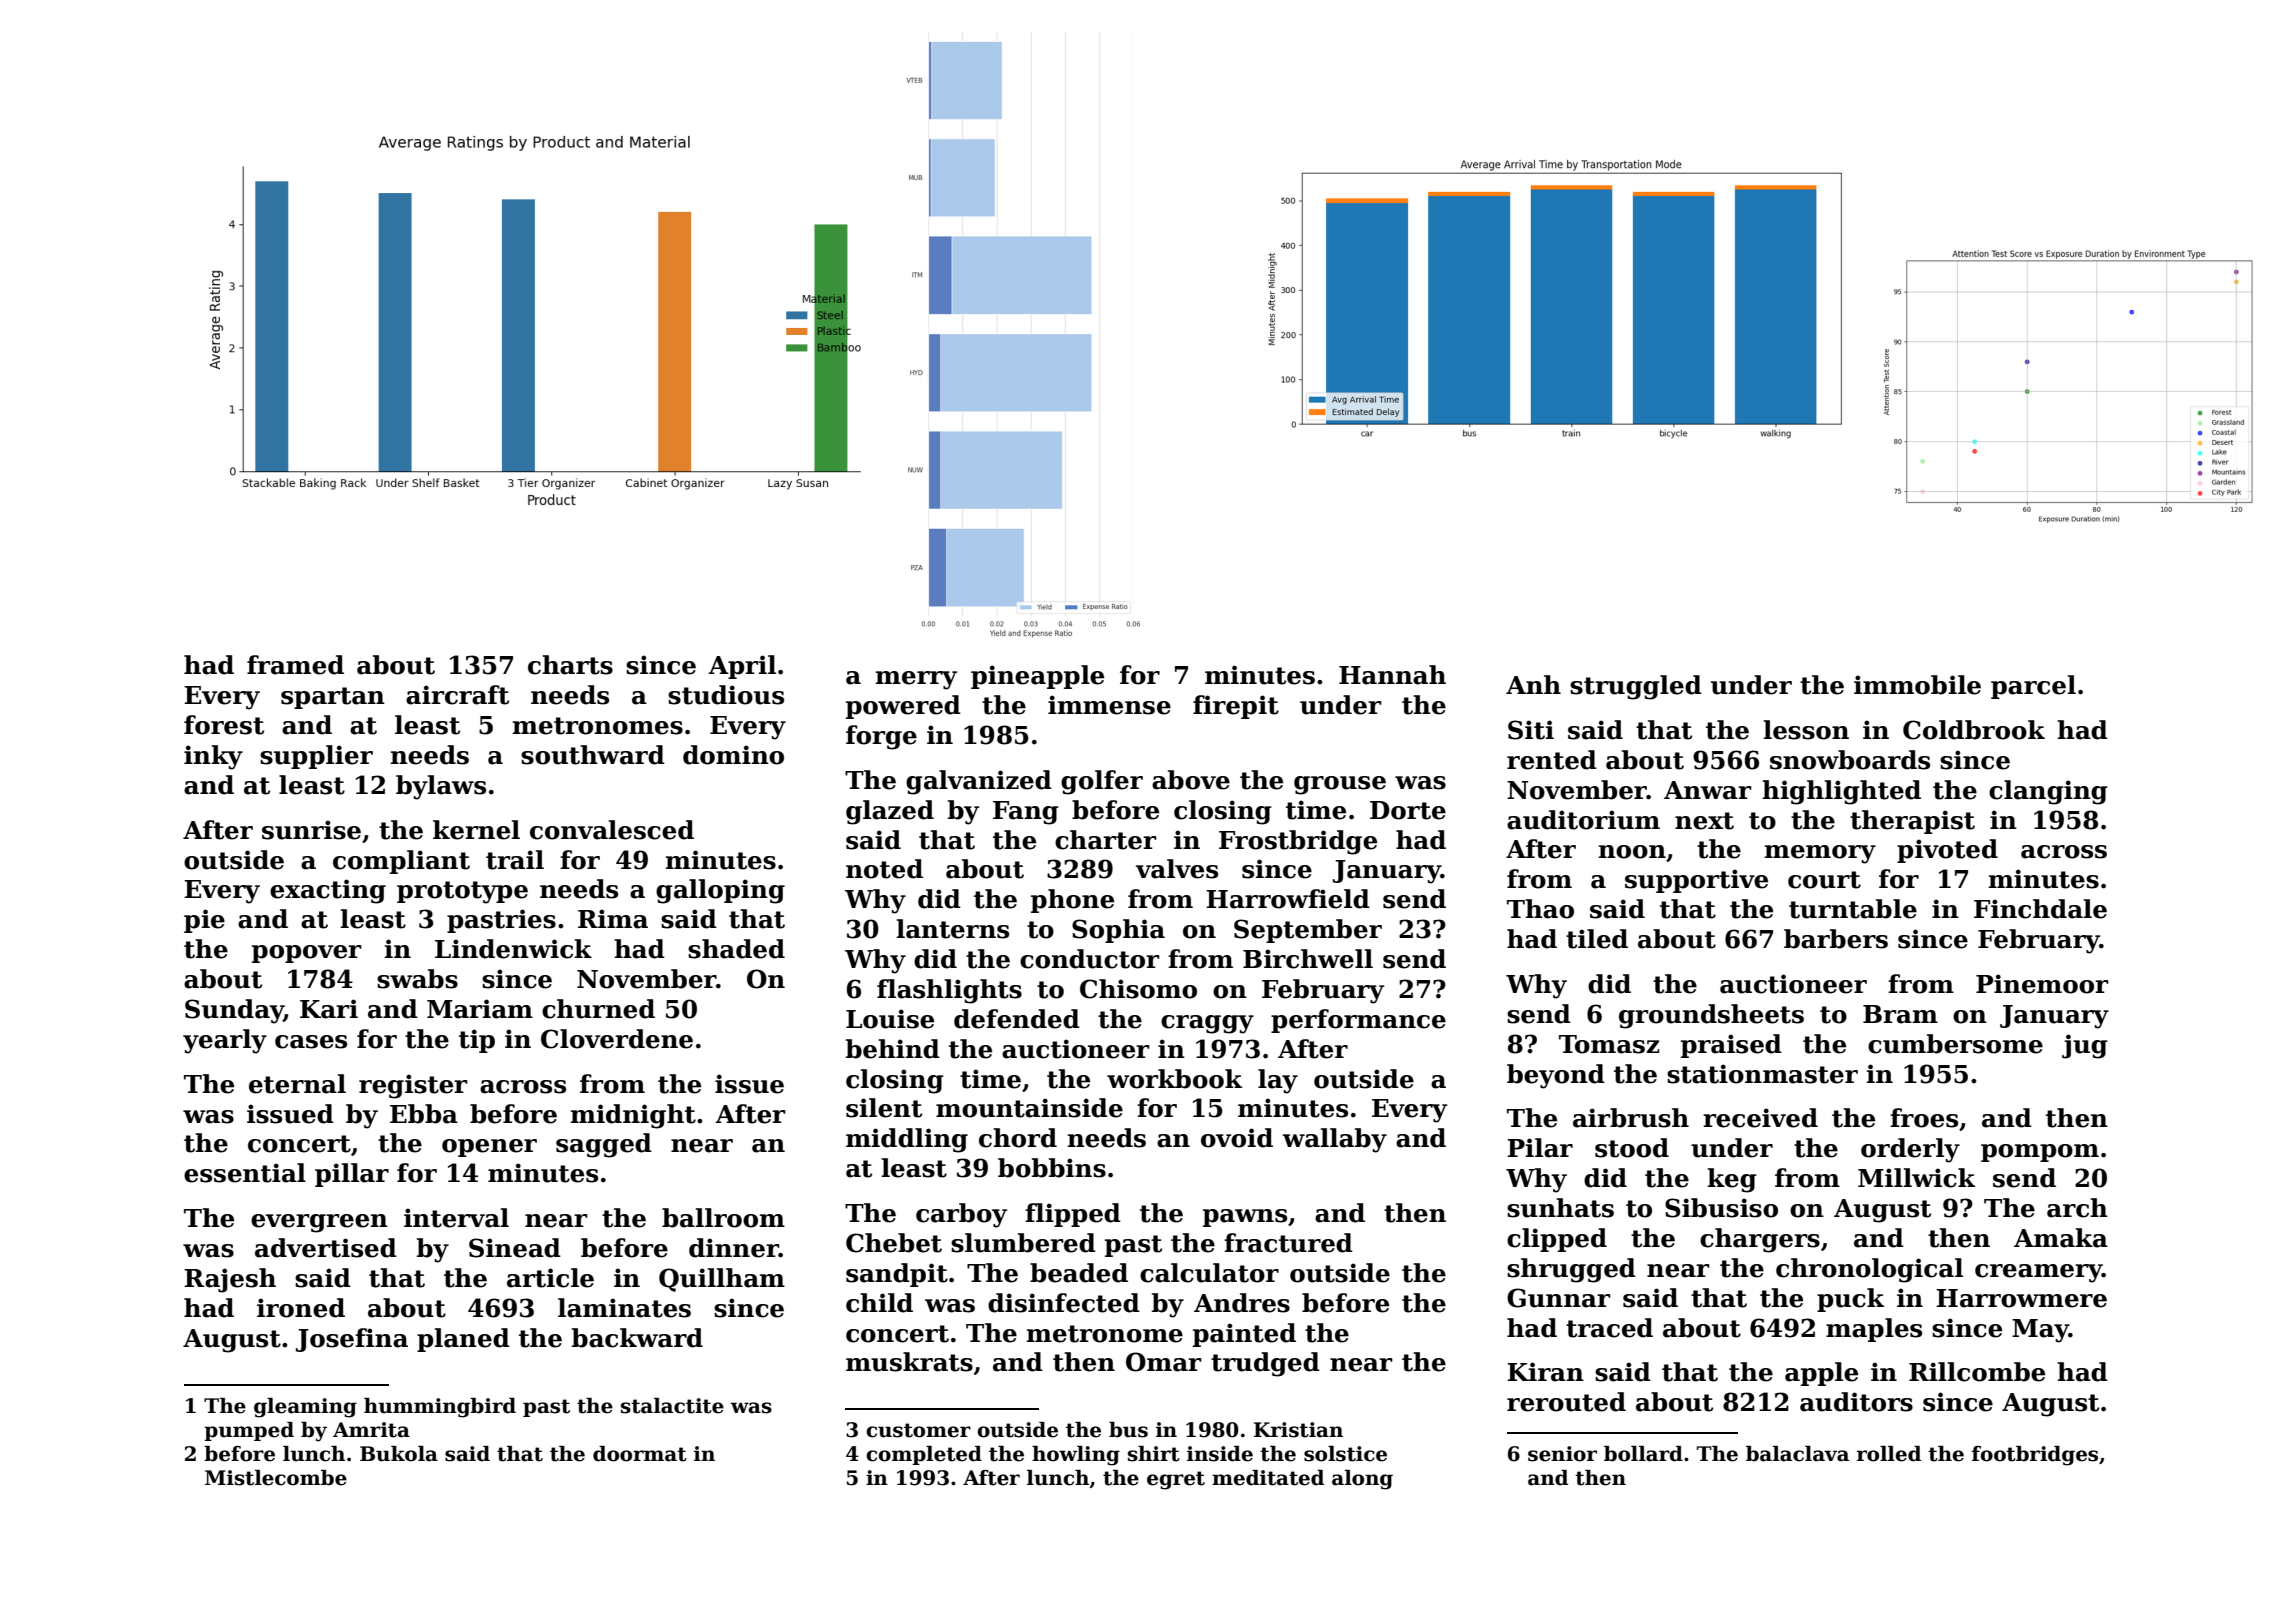 The image size is (2292, 1620). Describe the element at coordinates (2040, 1153) in the image. I see `pompom` at that location.
